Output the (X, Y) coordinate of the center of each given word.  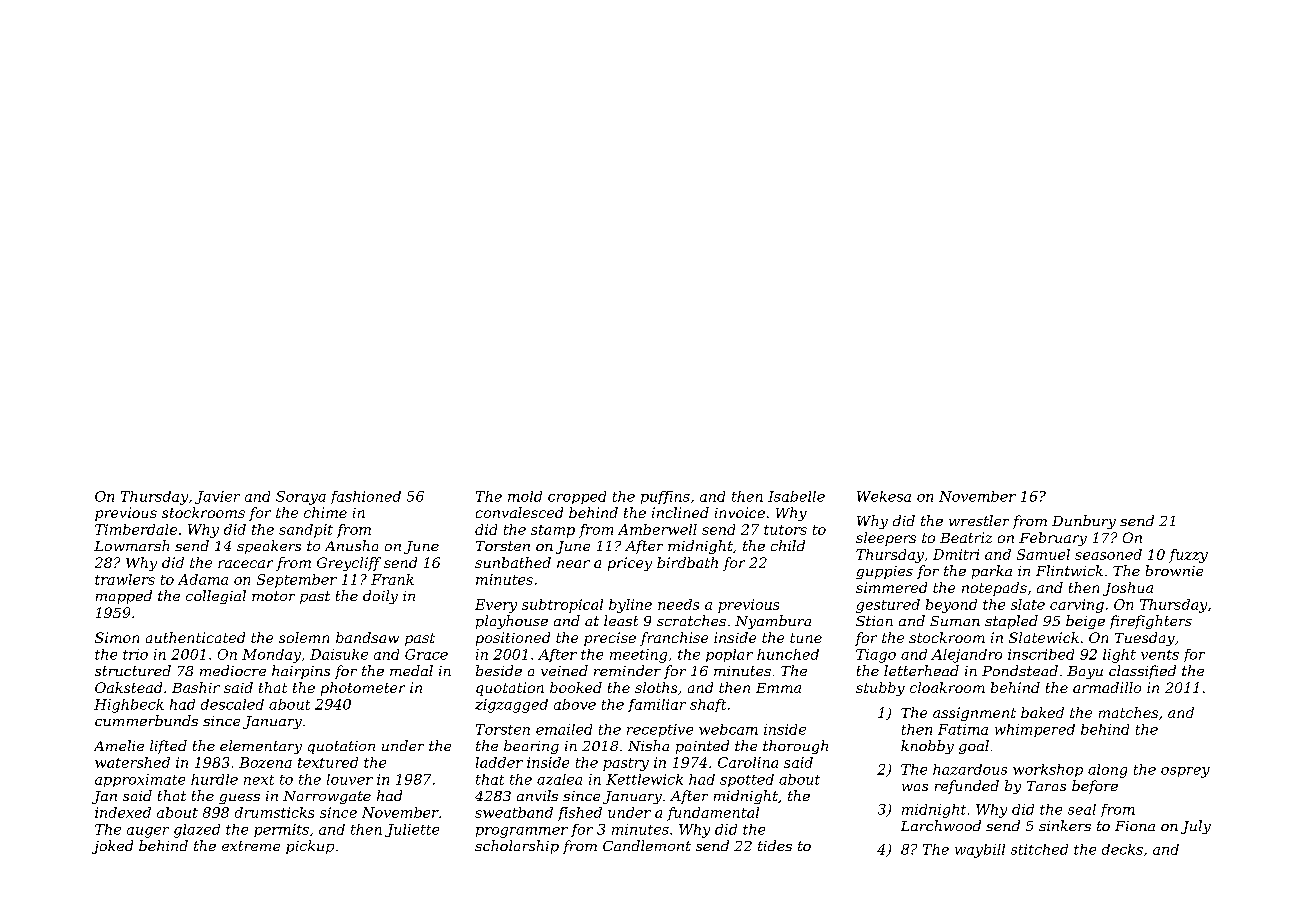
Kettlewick (644, 779)
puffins (665, 497)
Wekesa (884, 496)
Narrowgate (327, 797)
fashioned (366, 497)
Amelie (119, 745)
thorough (795, 747)
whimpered (1035, 730)
